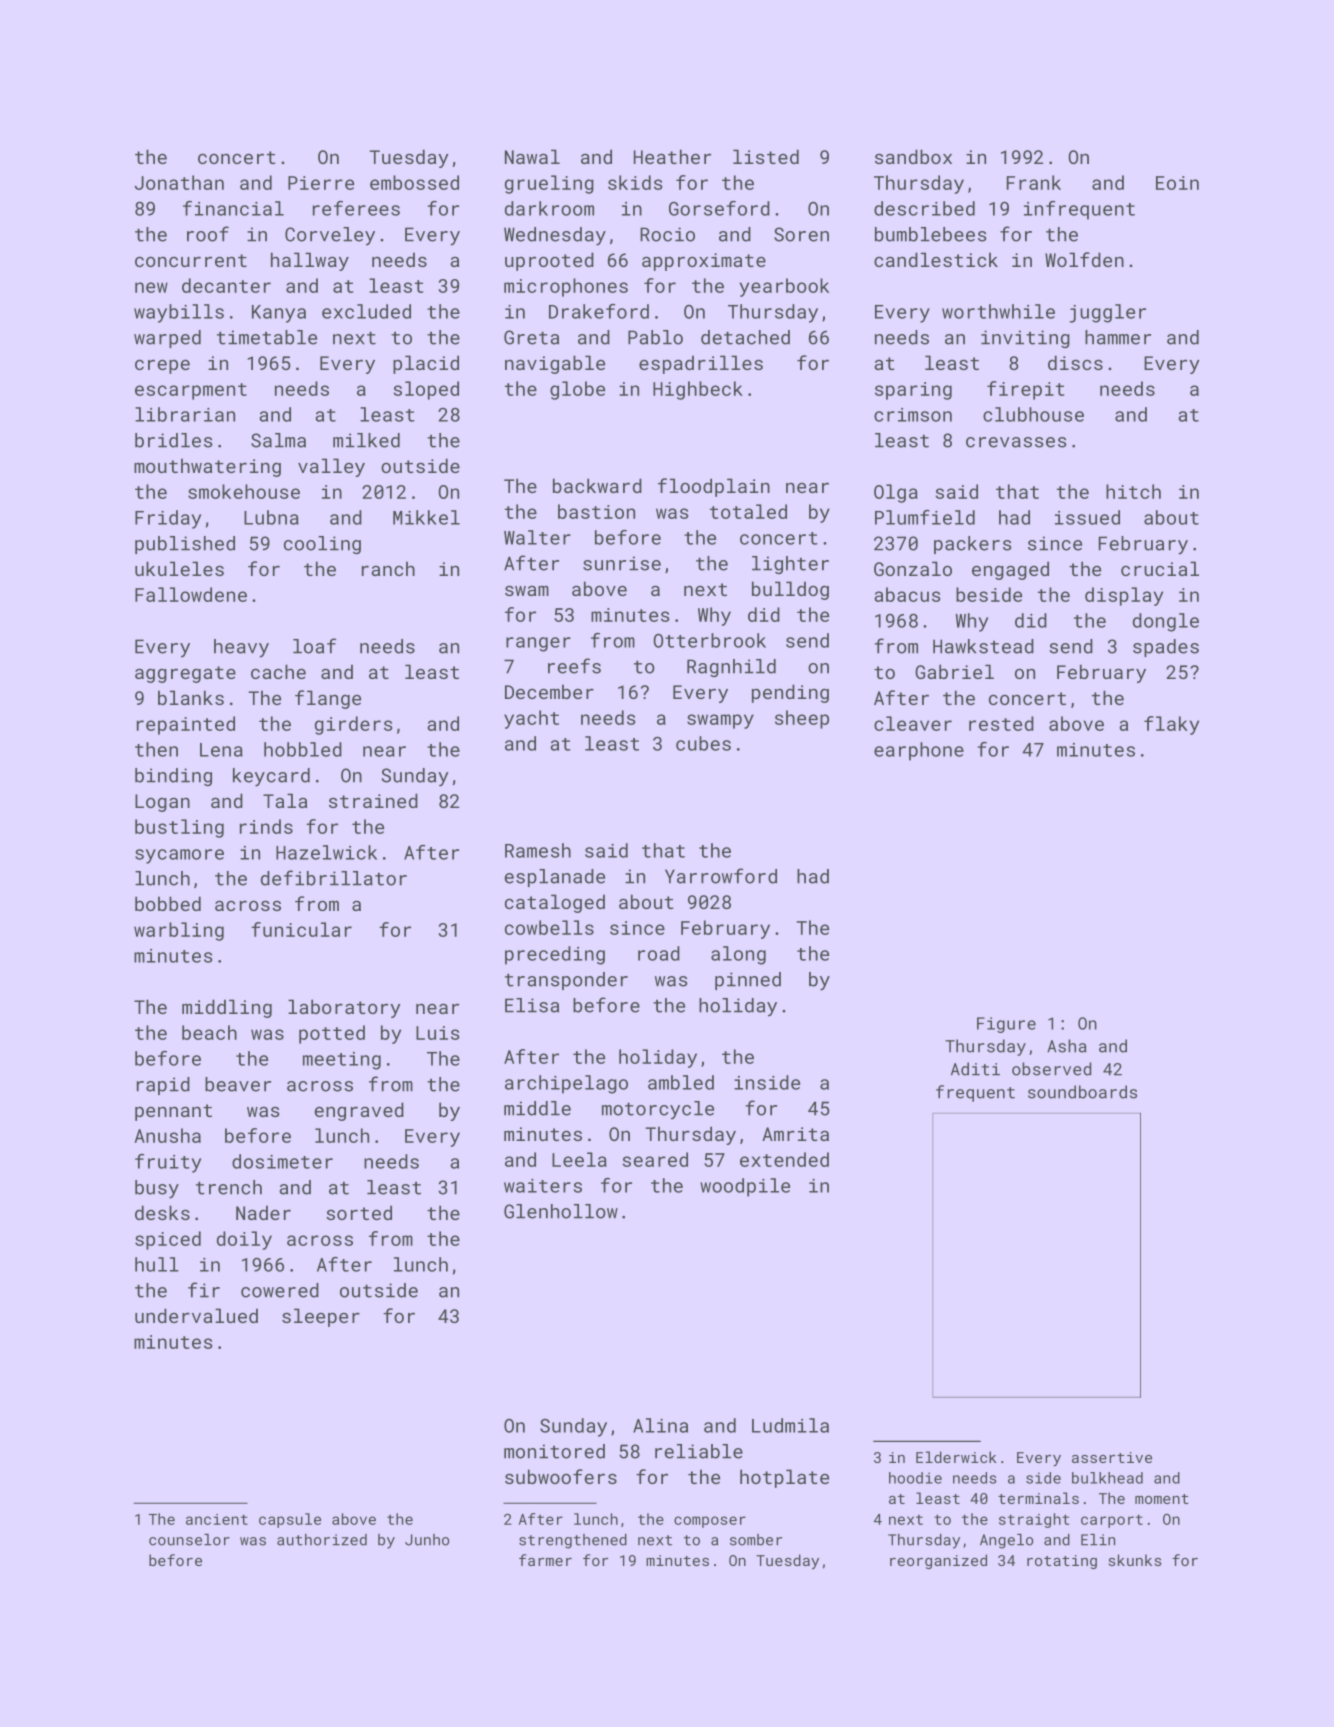 The image size is (1334, 1727). I want to click on Asha, so click(1067, 1046).
